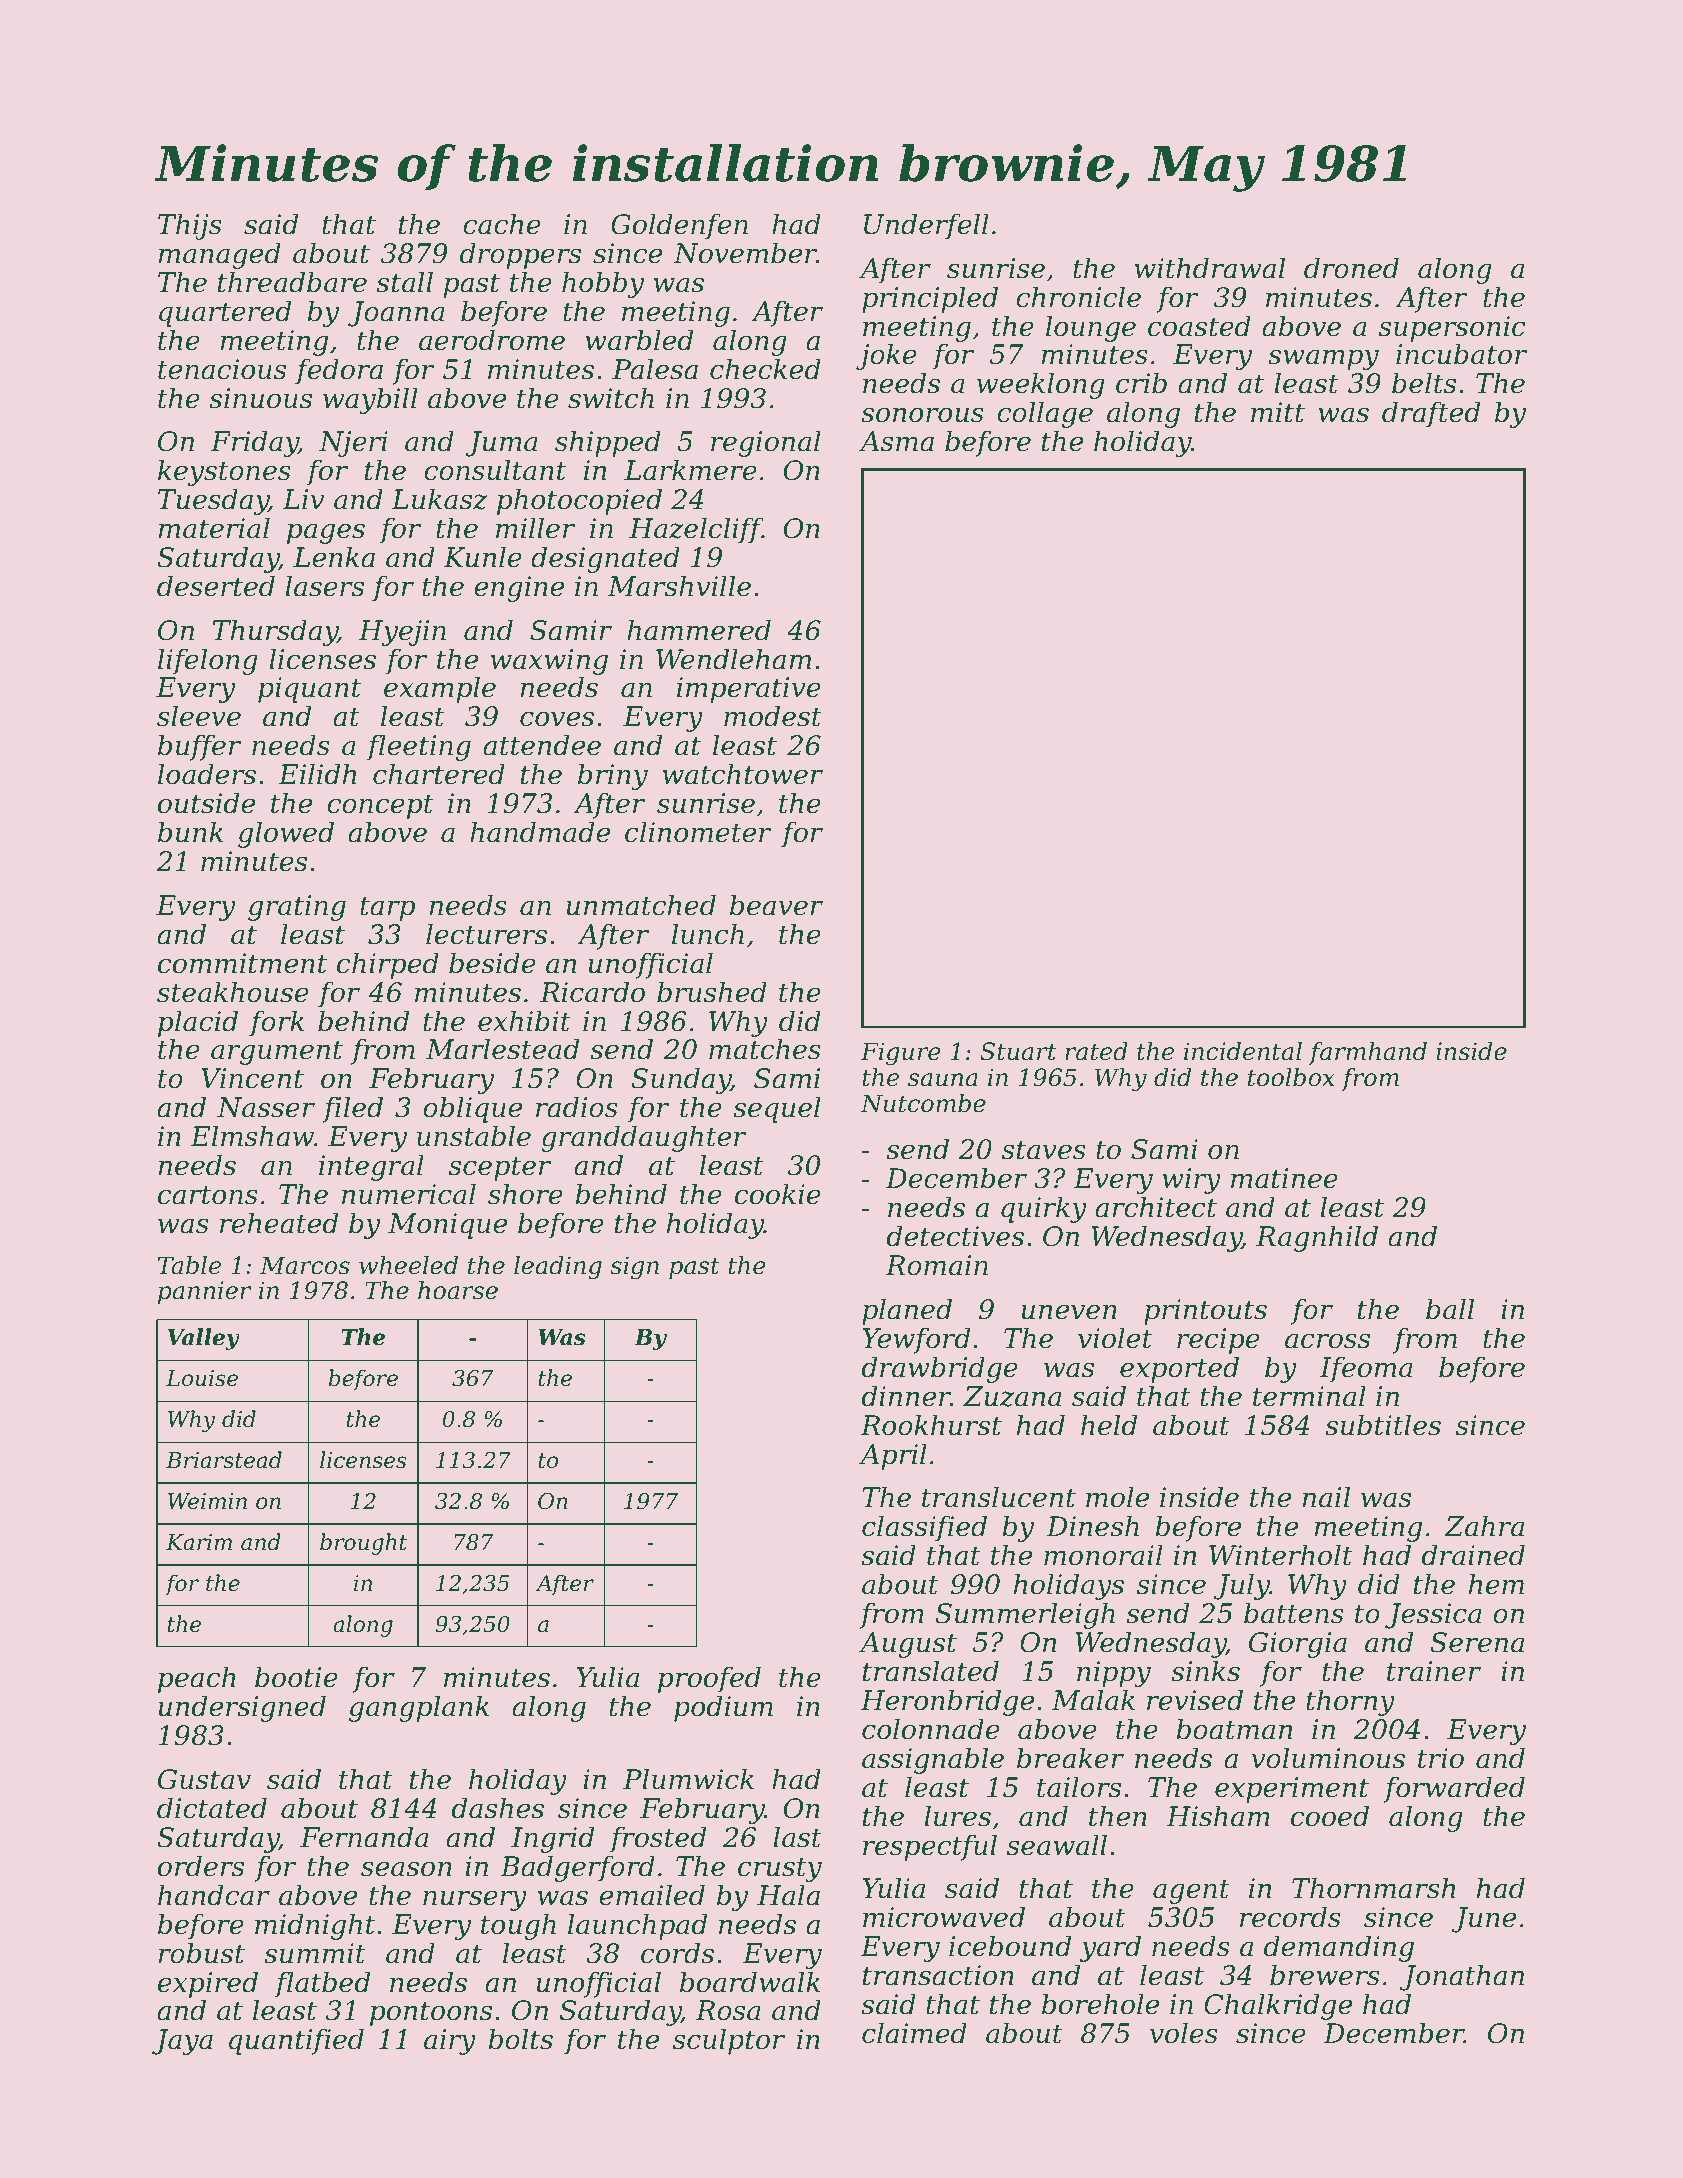 Image resolution: width=1683 pixels, height=2178 pixels. I want to click on cache, so click(502, 224).
